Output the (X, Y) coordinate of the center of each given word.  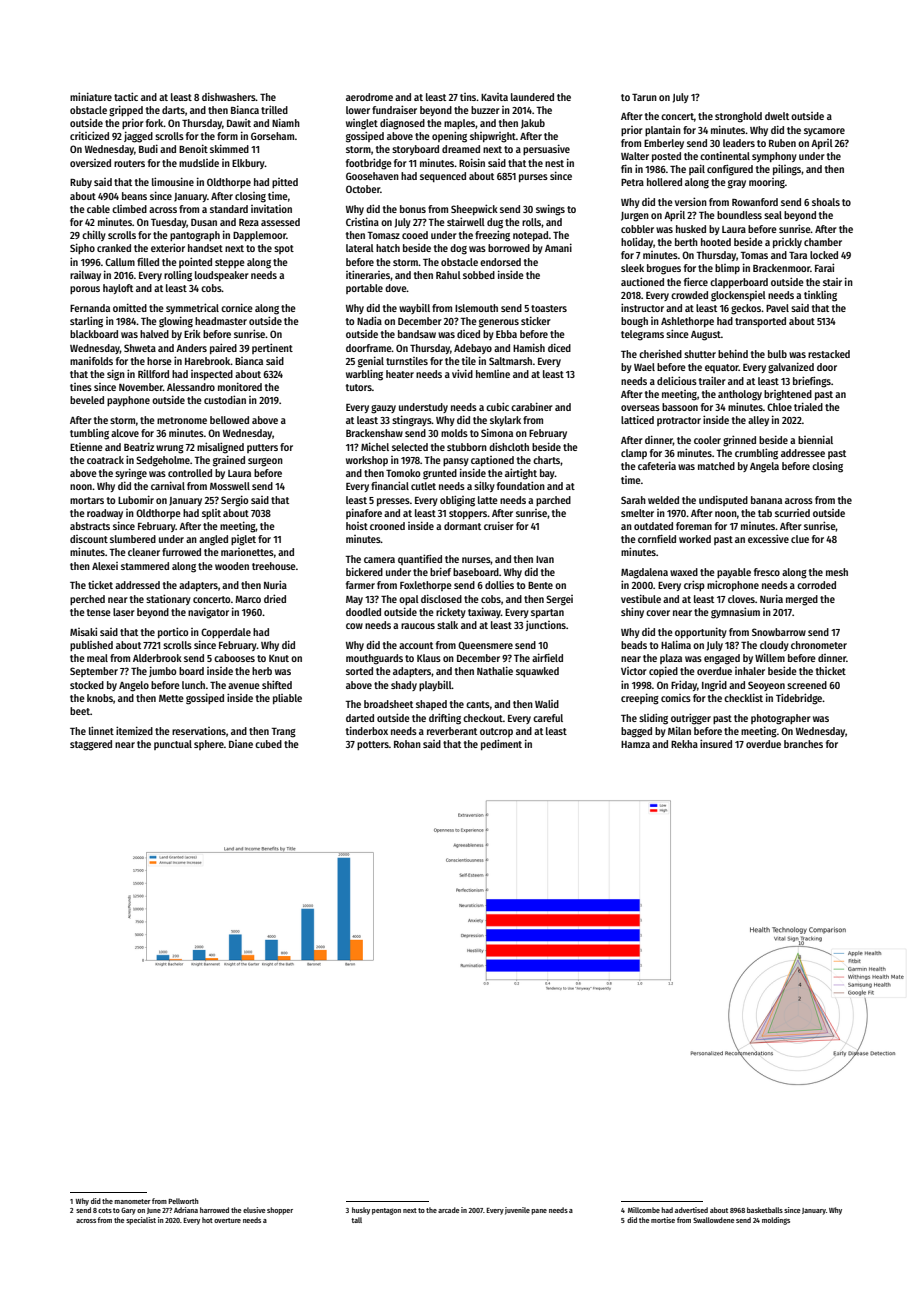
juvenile (517, 1211)
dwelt (777, 116)
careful (548, 718)
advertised (691, 1210)
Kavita (494, 97)
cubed (268, 744)
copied (663, 671)
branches (803, 744)
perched (87, 600)
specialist (141, 1221)
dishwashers (229, 96)
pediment (501, 744)
